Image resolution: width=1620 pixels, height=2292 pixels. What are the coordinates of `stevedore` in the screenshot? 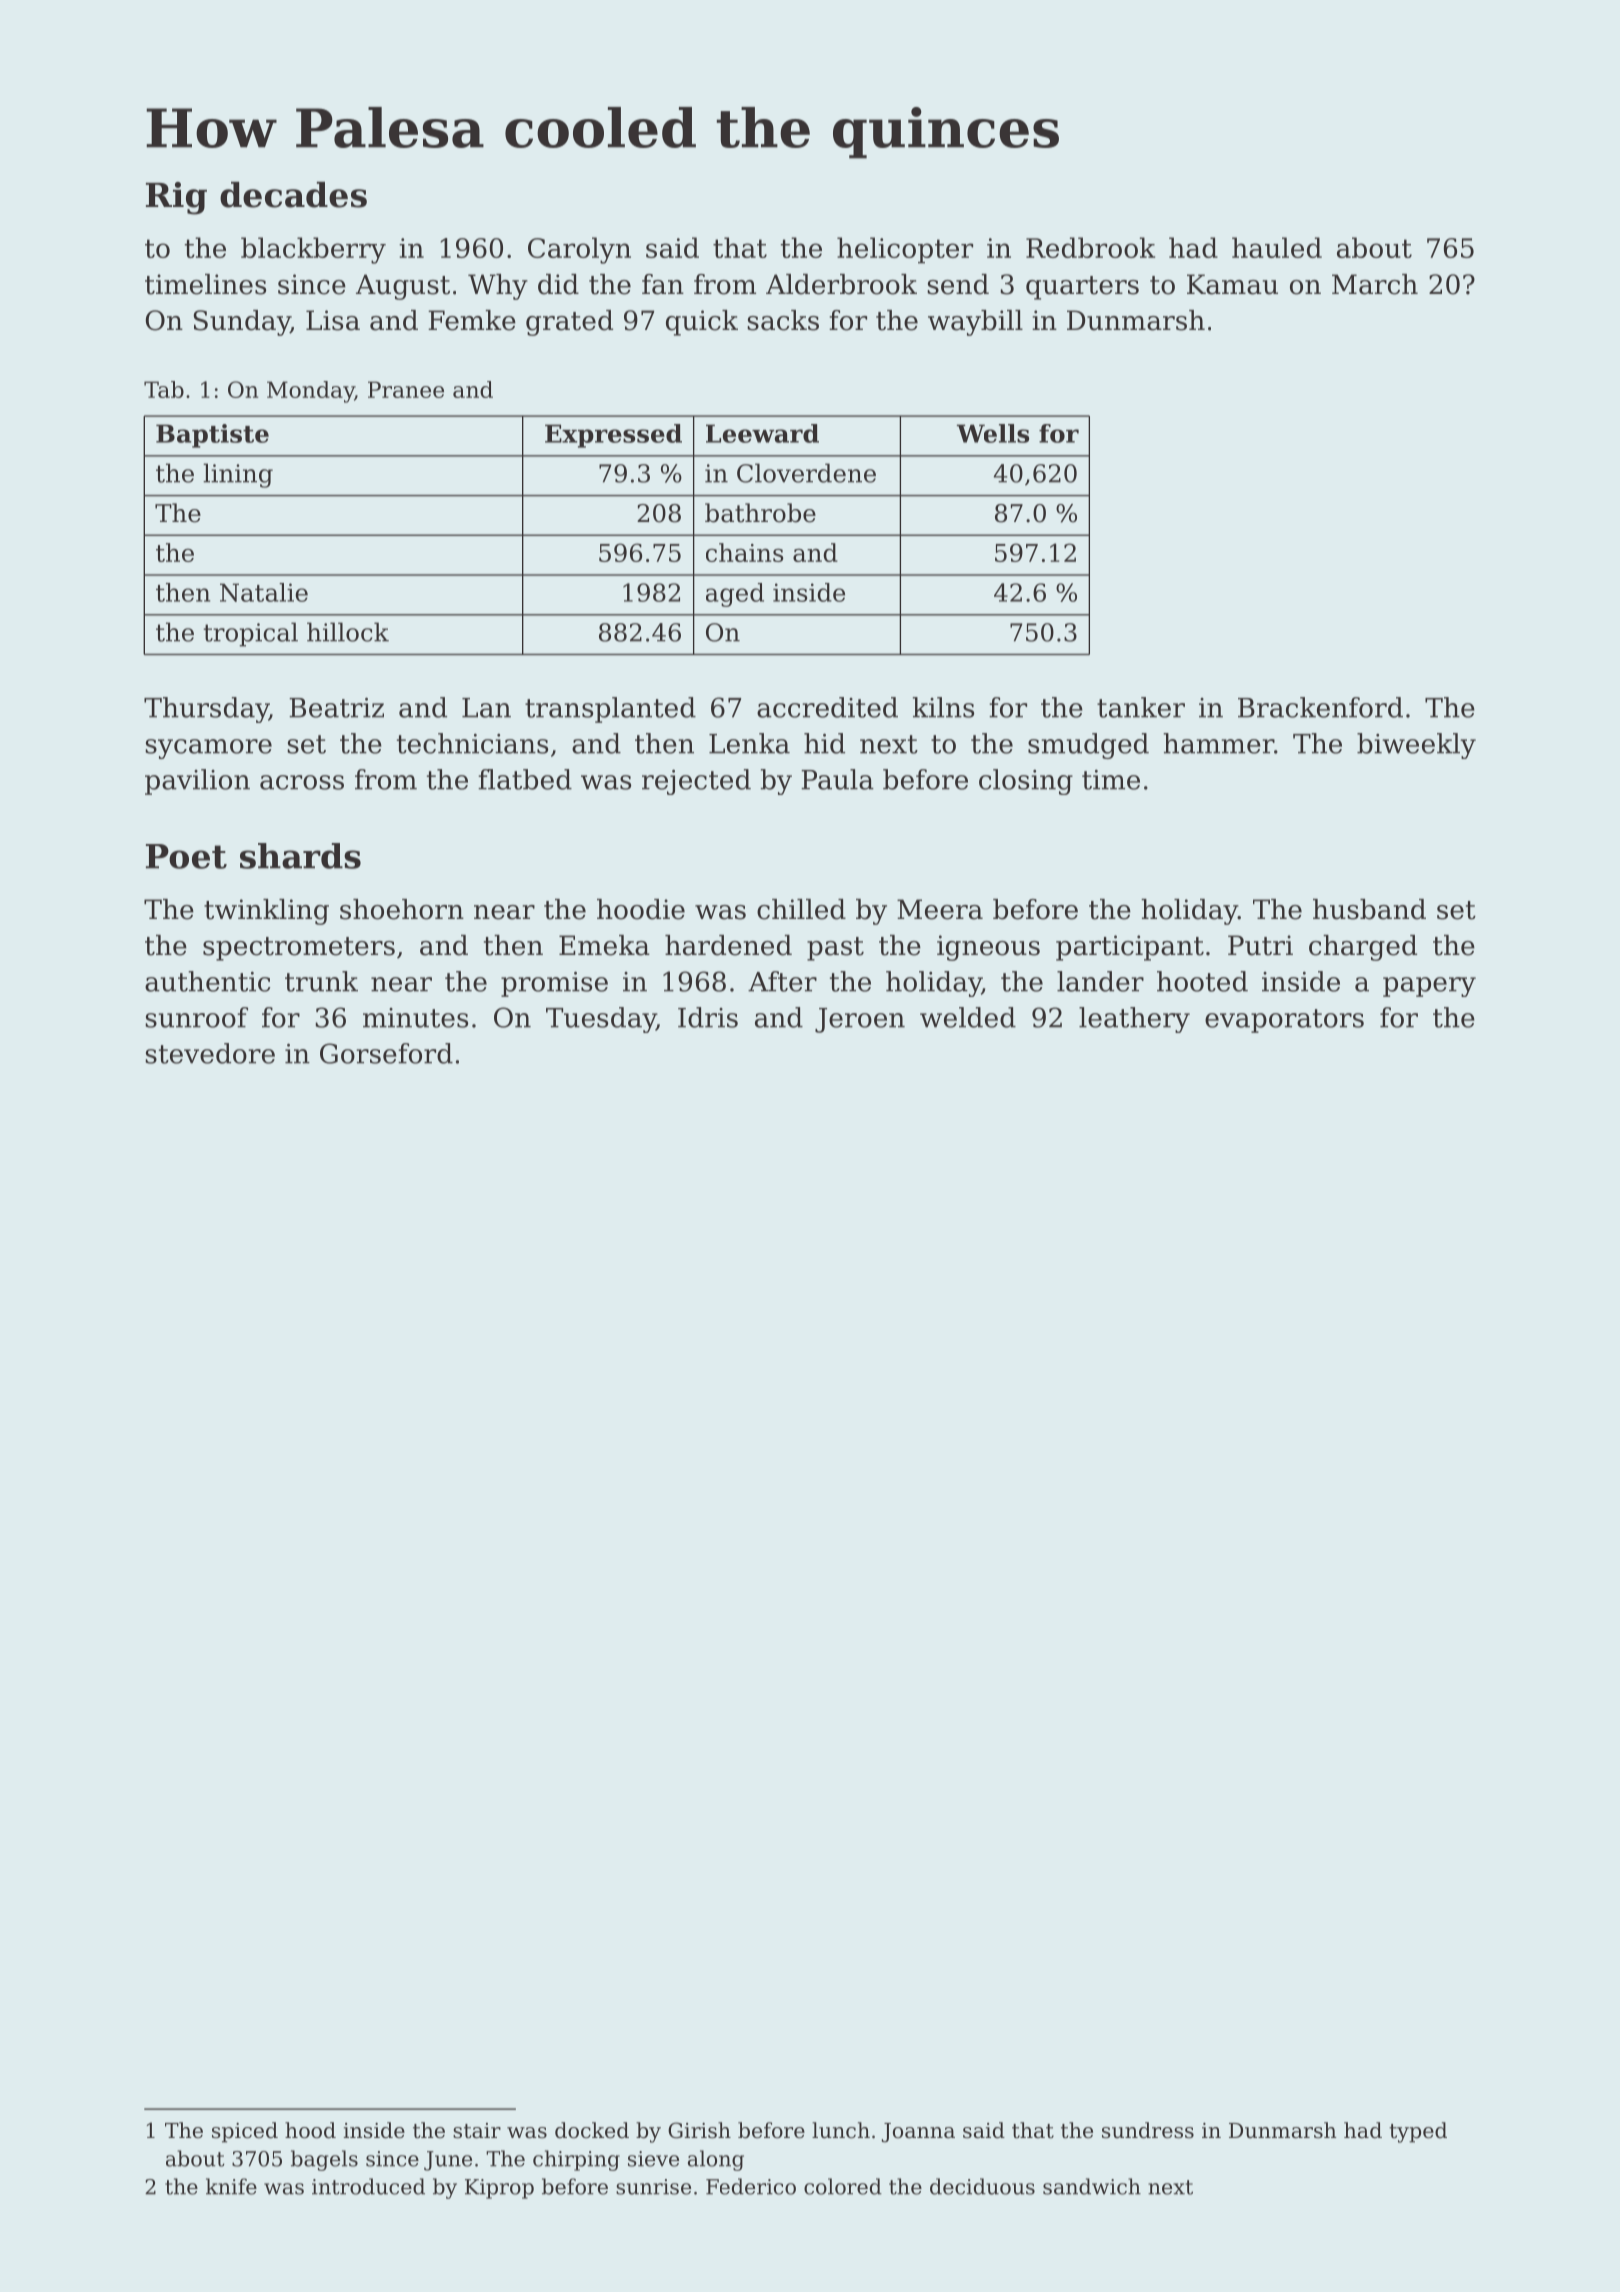 It's located at (210, 1053).
